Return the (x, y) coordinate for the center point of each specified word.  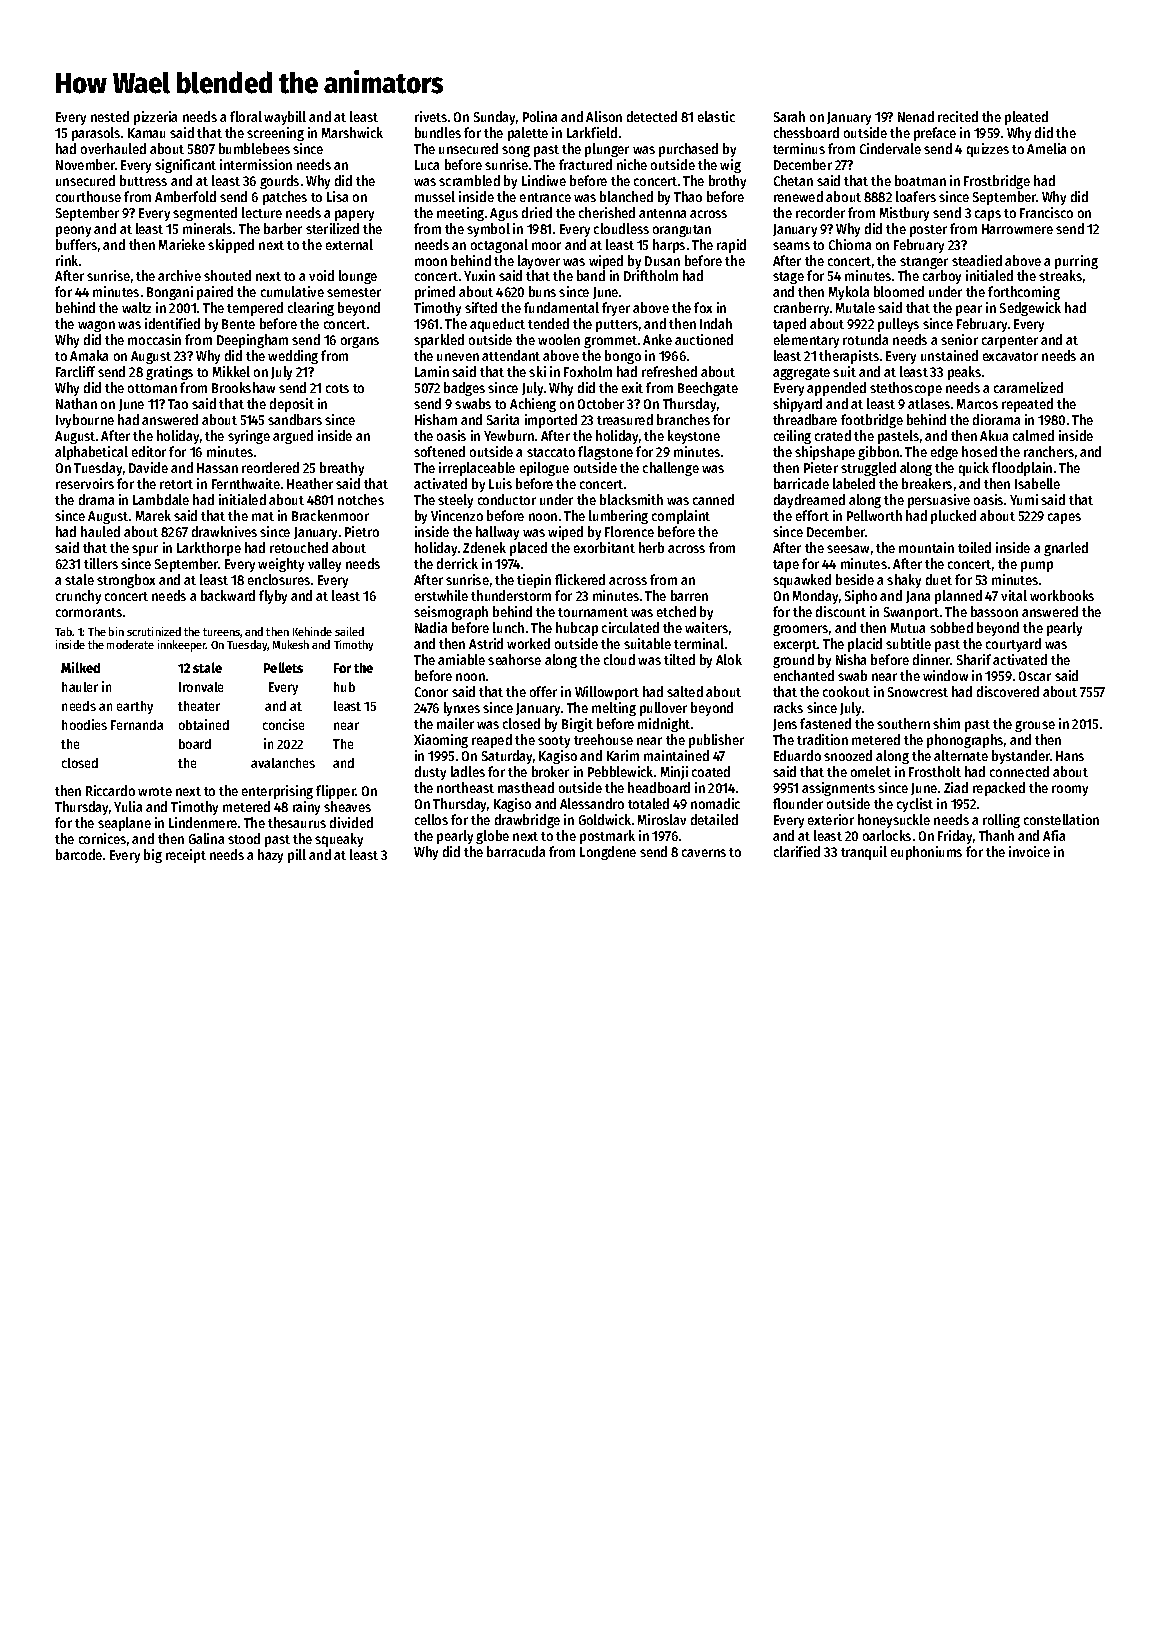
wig (730, 166)
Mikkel (231, 371)
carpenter (1010, 342)
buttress (143, 180)
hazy (270, 856)
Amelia (1046, 148)
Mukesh (291, 644)
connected (1019, 771)
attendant (511, 355)
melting (614, 709)
